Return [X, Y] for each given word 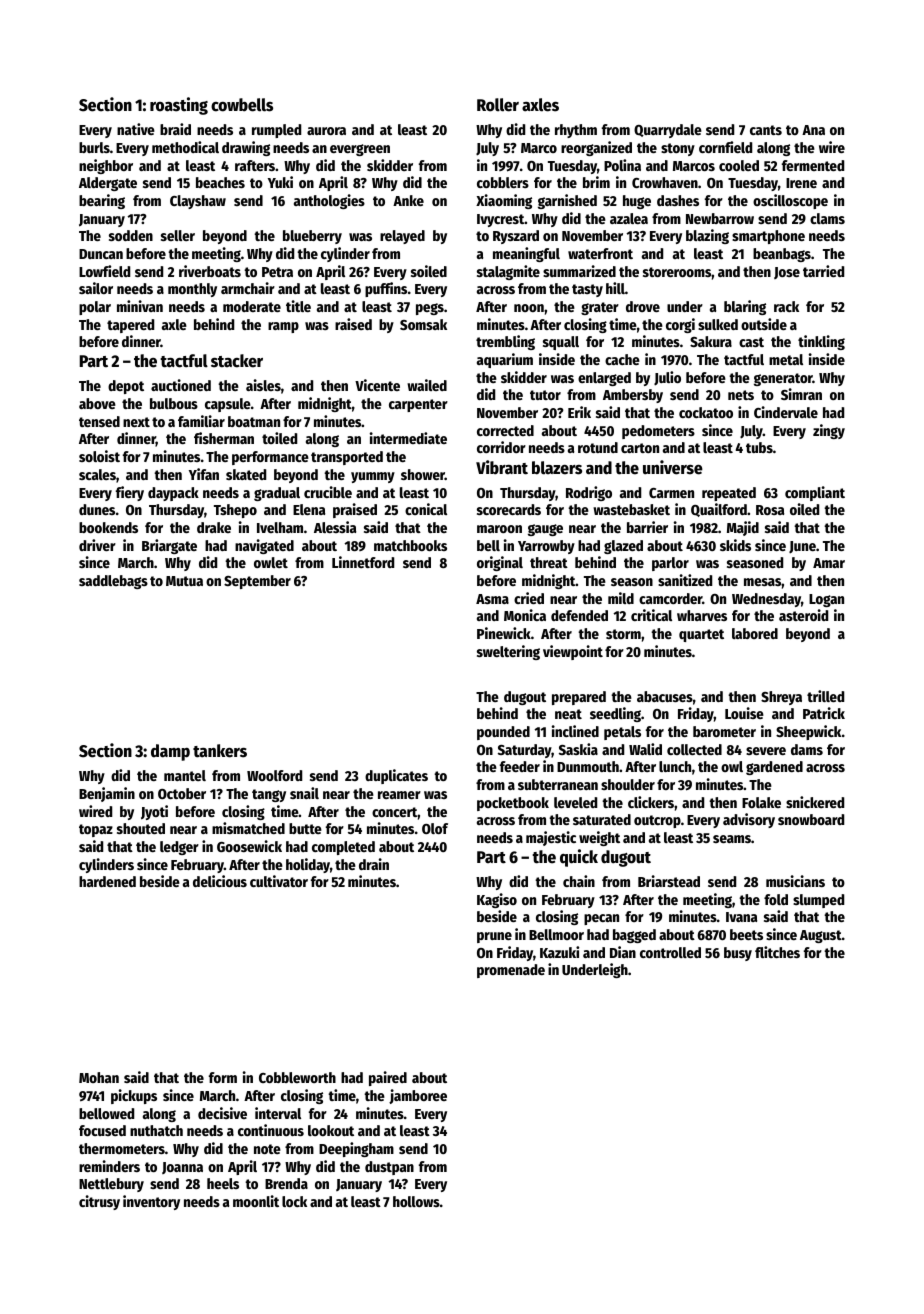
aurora [326, 131]
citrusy [99, 1202]
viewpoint [573, 652]
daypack [173, 494]
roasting [179, 106]
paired [388, 1078]
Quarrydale [668, 131]
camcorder [670, 598]
